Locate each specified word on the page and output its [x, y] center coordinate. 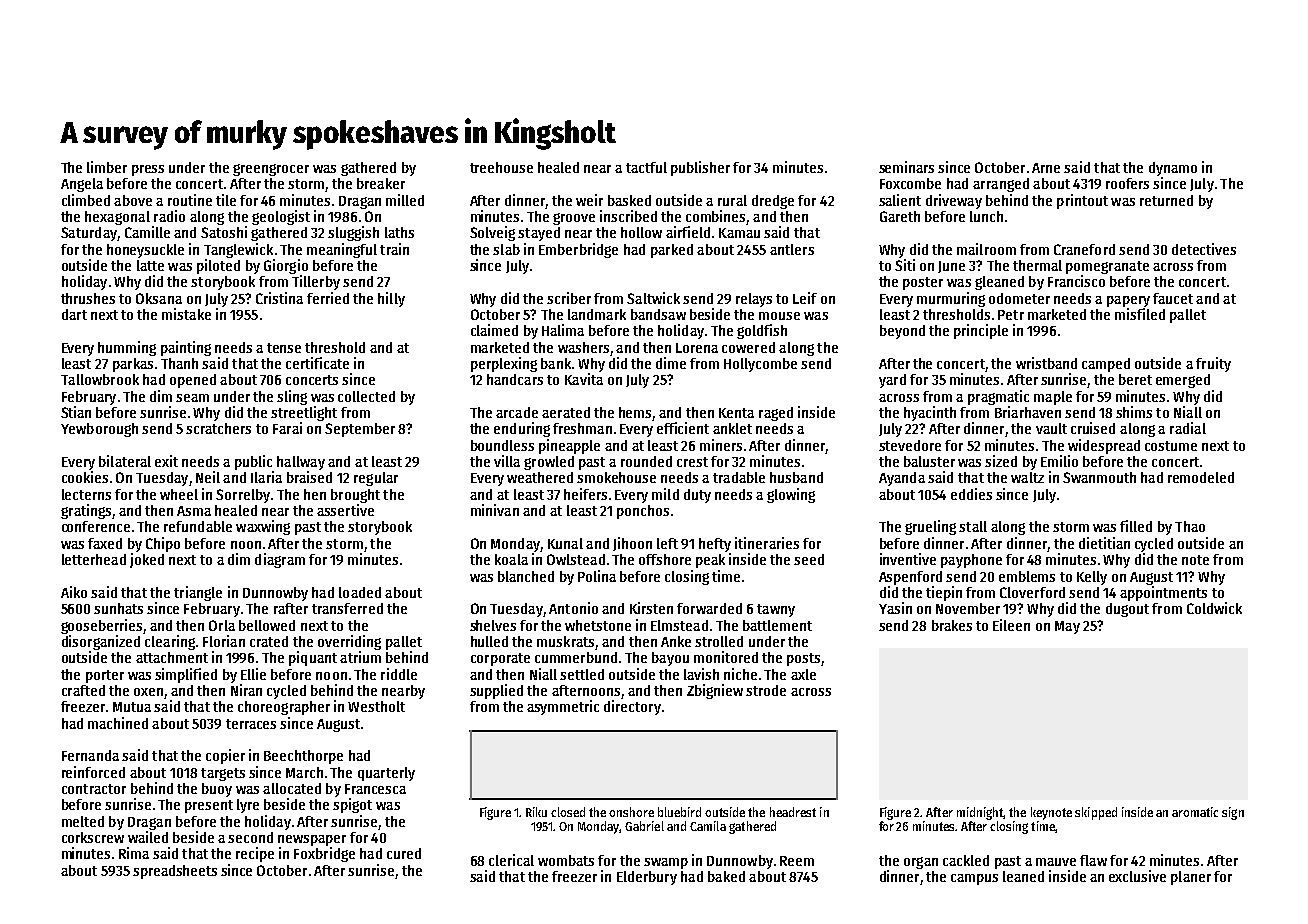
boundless [502, 445]
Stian [76, 412]
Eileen [1011, 625]
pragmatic [998, 397]
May [1067, 627]
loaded [360, 592]
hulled [489, 641]
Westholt [376, 706]
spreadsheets [175, 872]
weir [589, 200]
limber [107, 167]
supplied [496, 691]
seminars [906, 167]
